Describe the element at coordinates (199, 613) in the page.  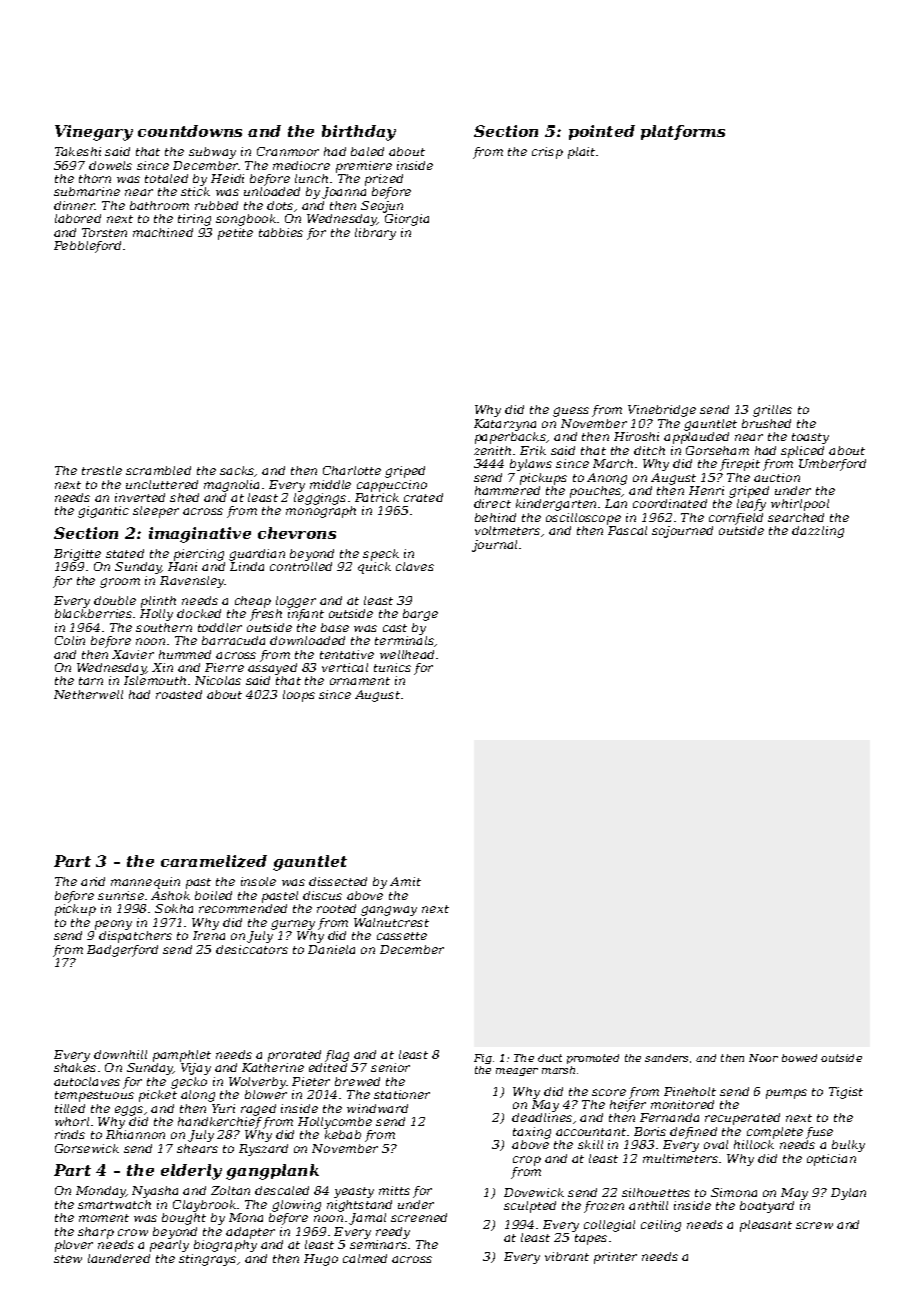
I see `docked` at that location.
